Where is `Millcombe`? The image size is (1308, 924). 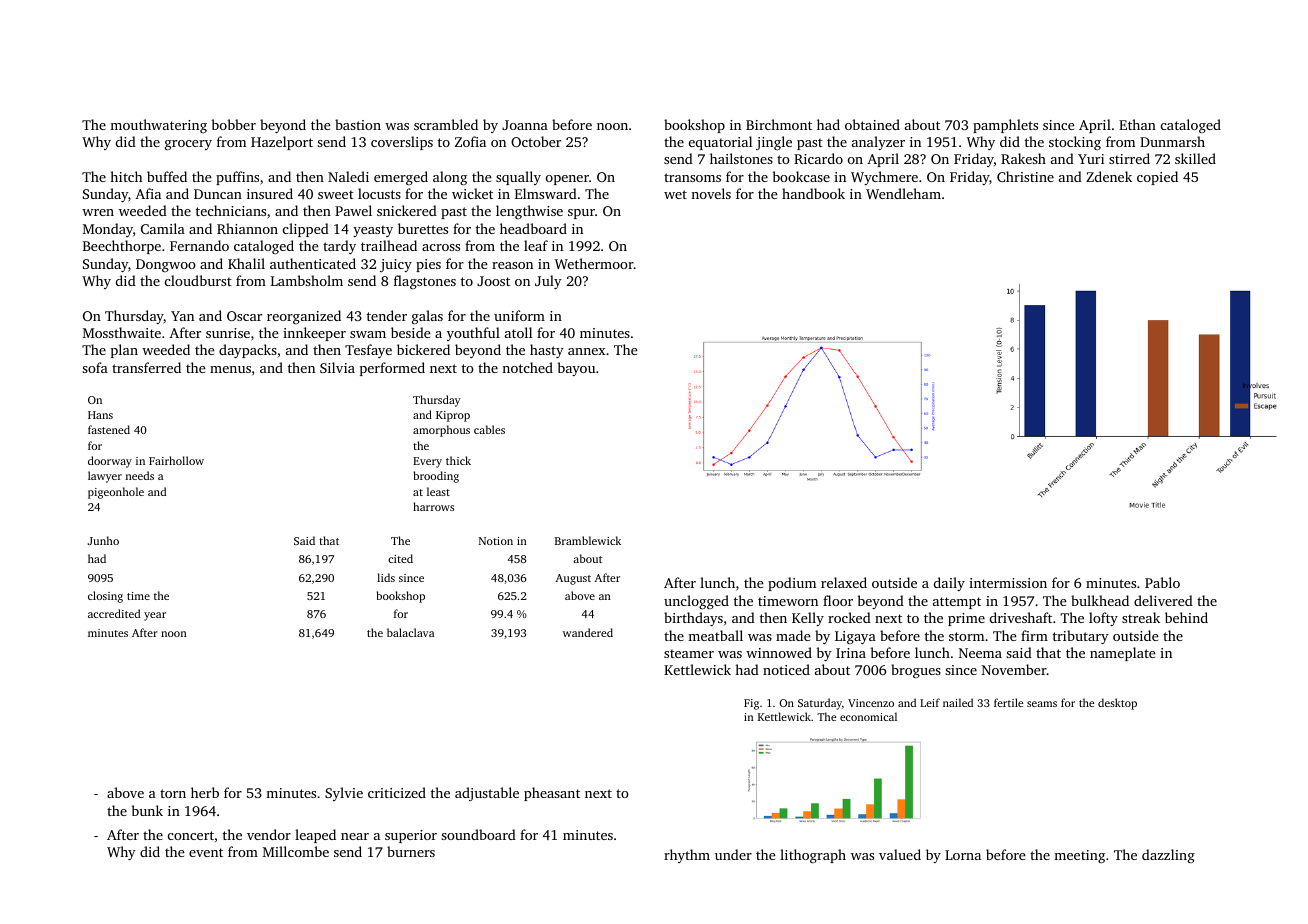 Millcombe is located at coordinates (296, 851).
